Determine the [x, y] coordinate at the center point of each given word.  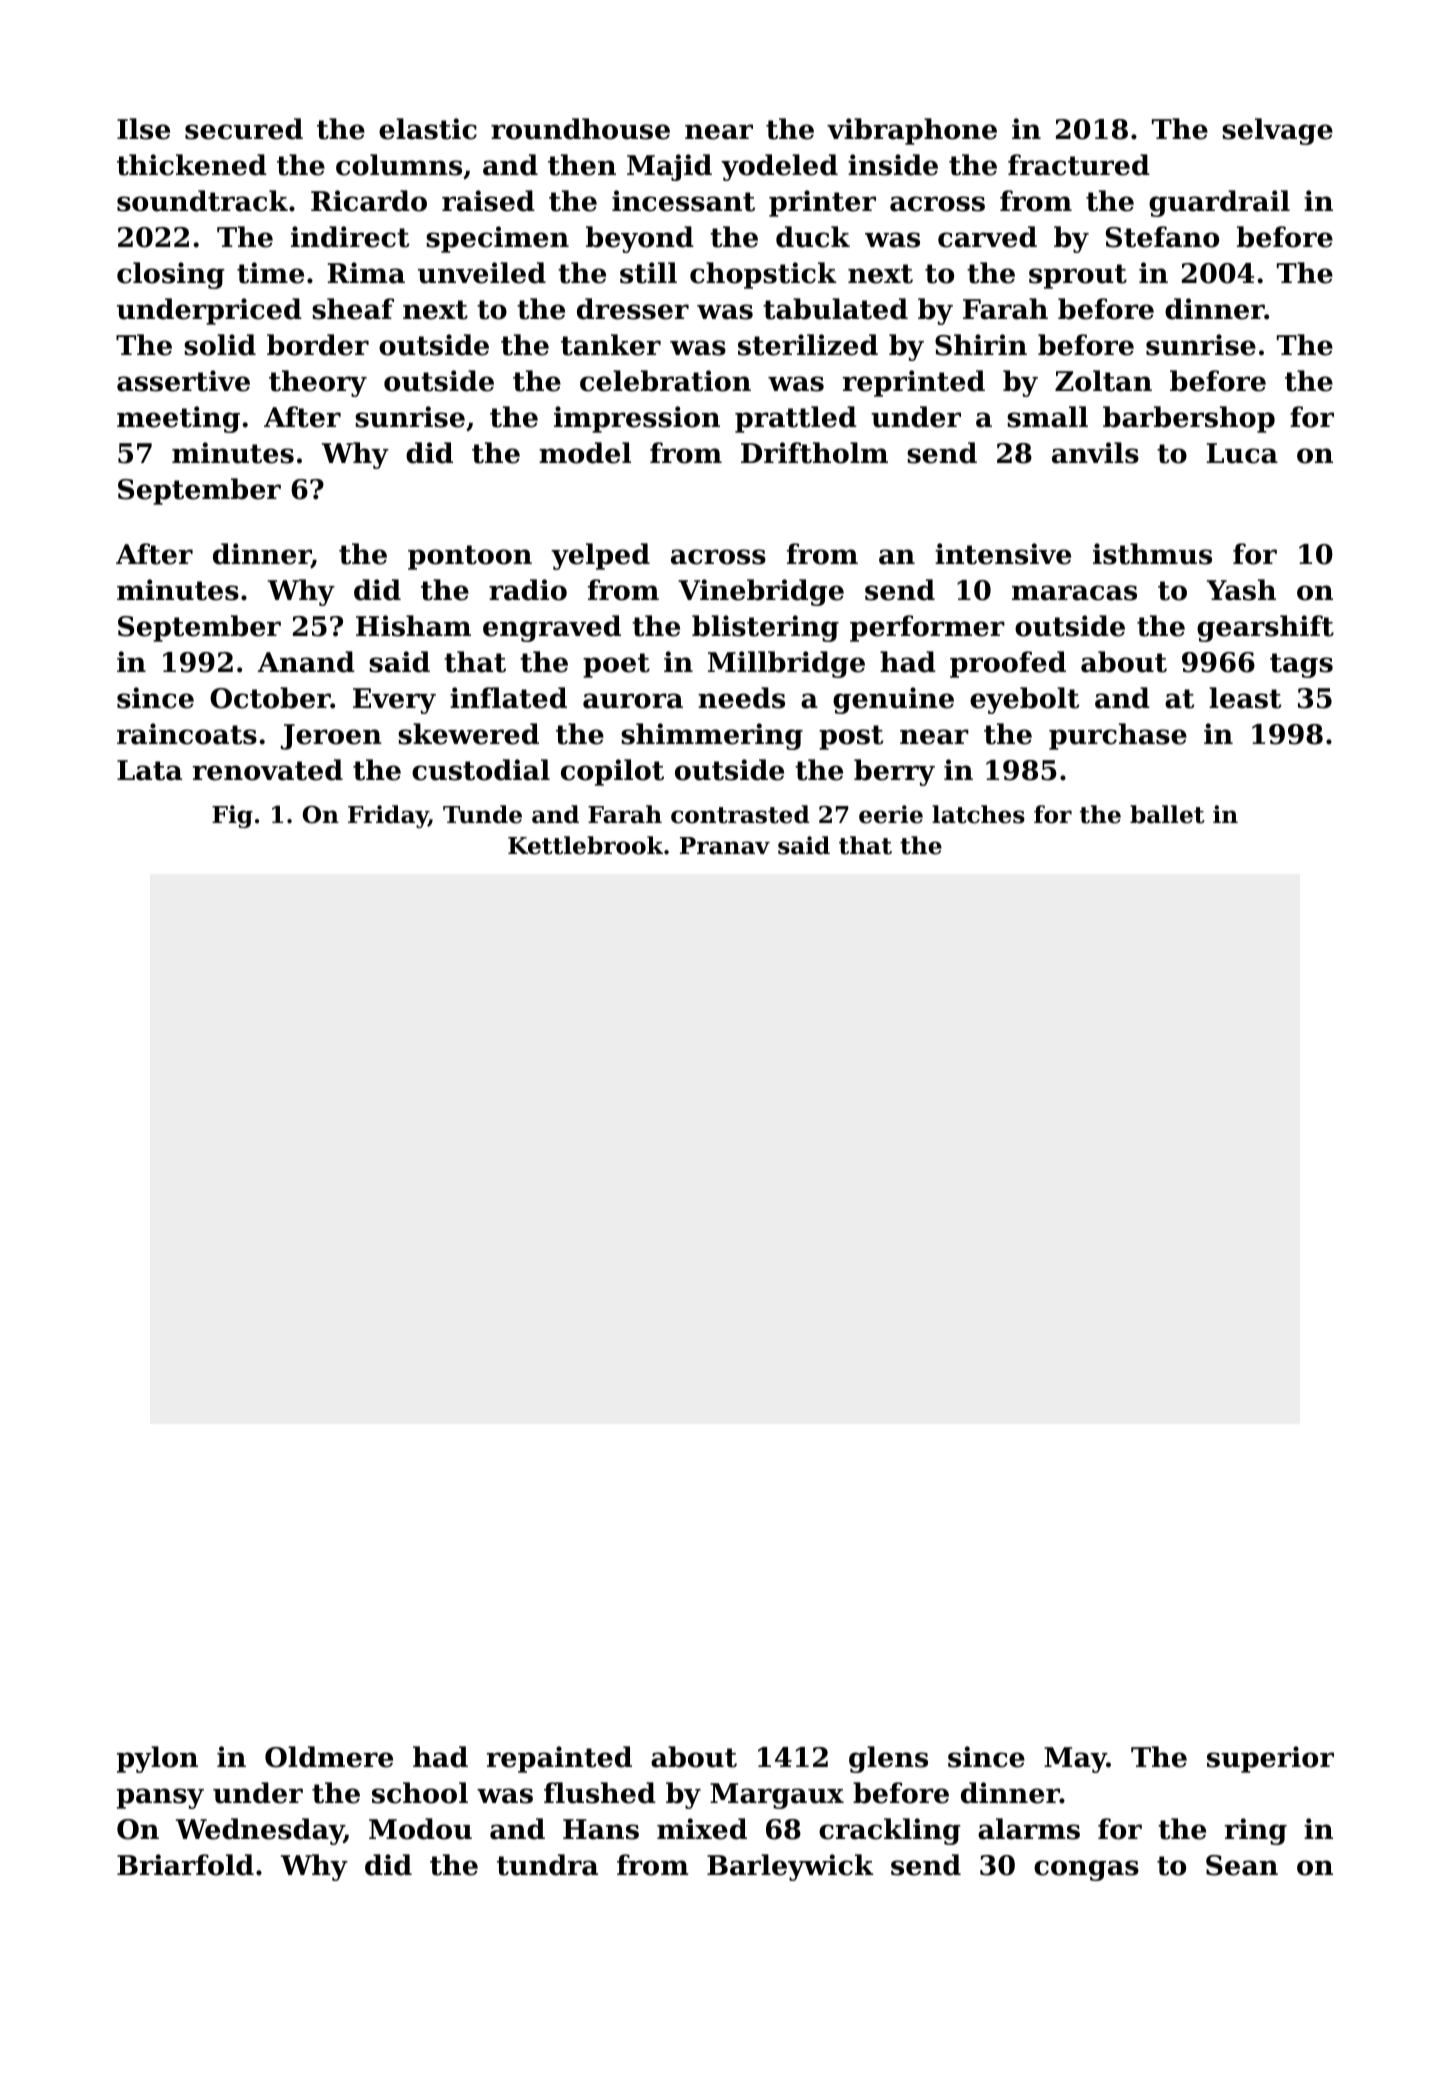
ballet [1167, 814]
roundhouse [580, 129]
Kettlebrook [585, 845]
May [1075, 1760]
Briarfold [185, 1865]
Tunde [482, 814]
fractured [1079, 165]
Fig [232, 816]
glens [888, 1759]
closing [171, 275]
